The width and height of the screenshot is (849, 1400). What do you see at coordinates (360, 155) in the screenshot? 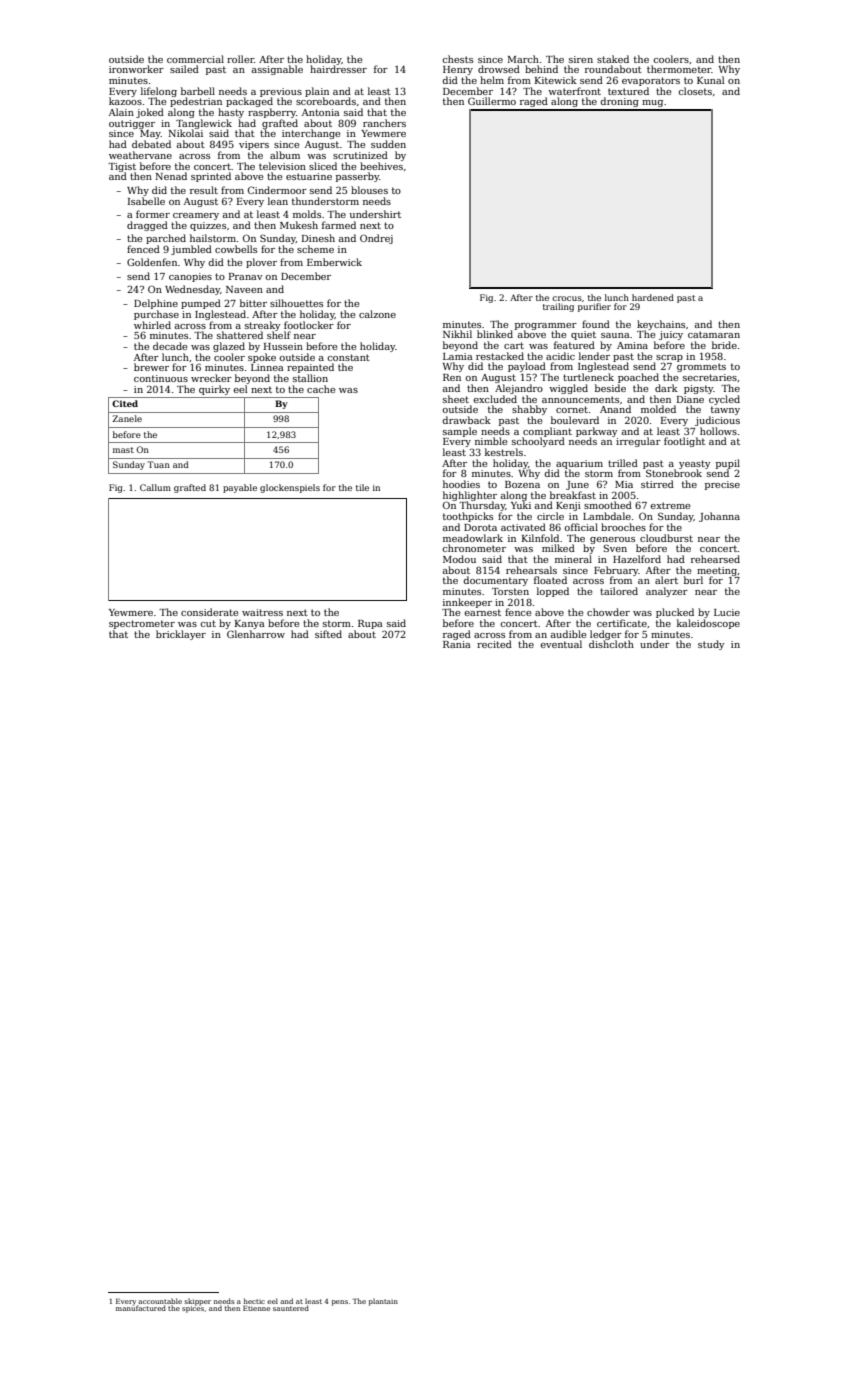
I see `scrutinized` at bounding box center [360, 155].
